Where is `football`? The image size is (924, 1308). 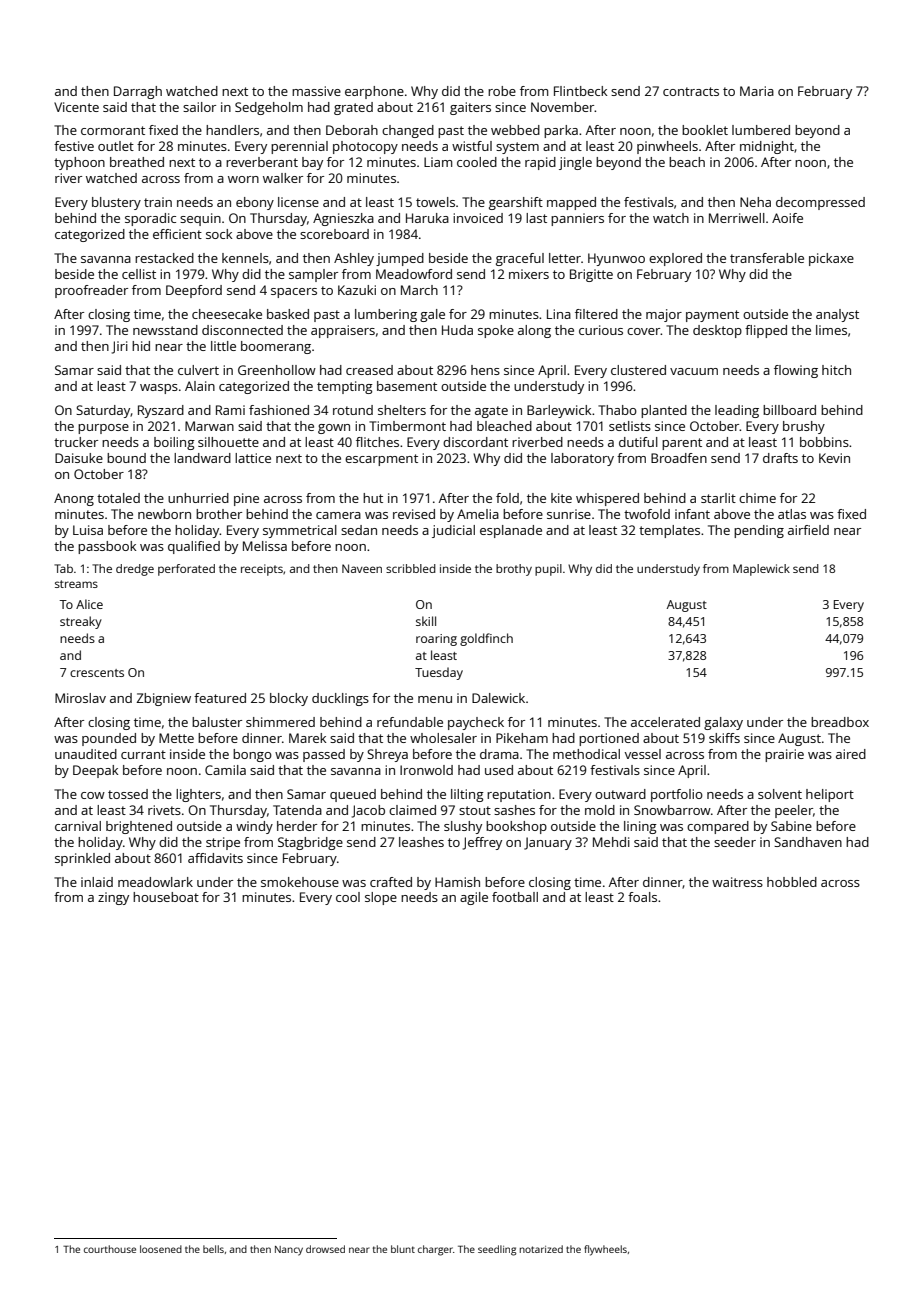 football is located at coordinates (515, 897).
